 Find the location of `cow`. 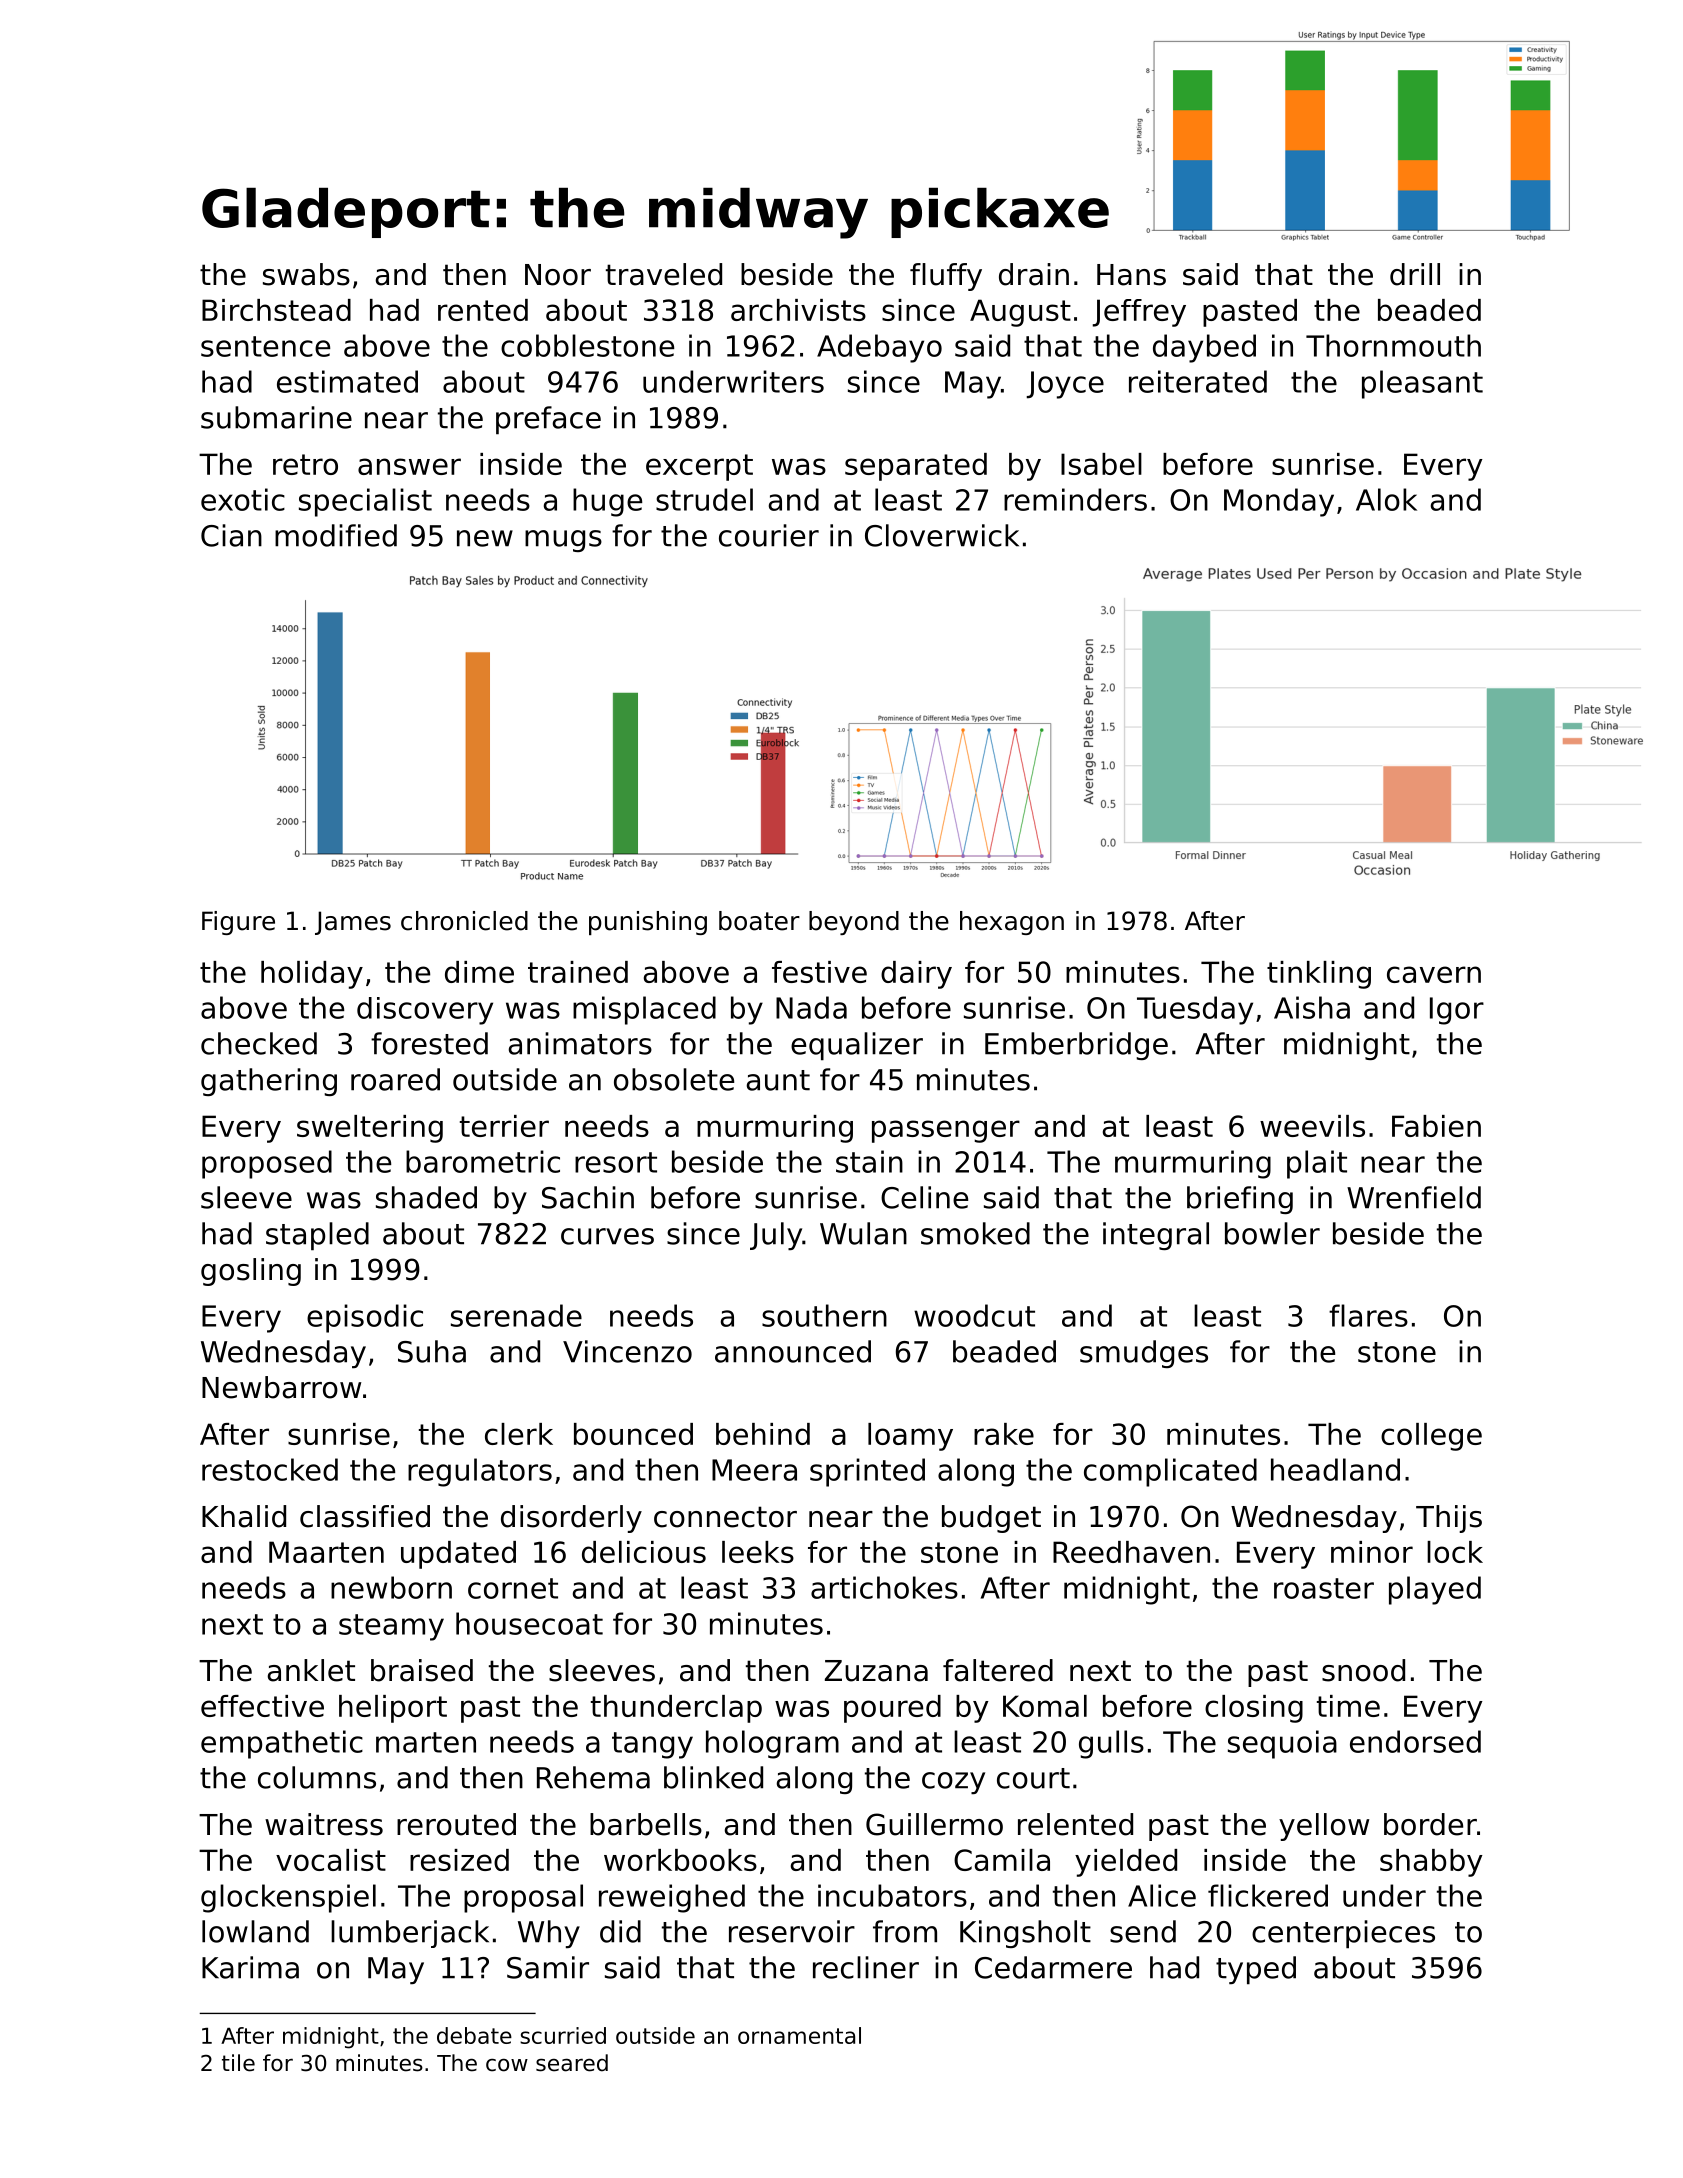

cow is located at coordinates (507, 2065).
